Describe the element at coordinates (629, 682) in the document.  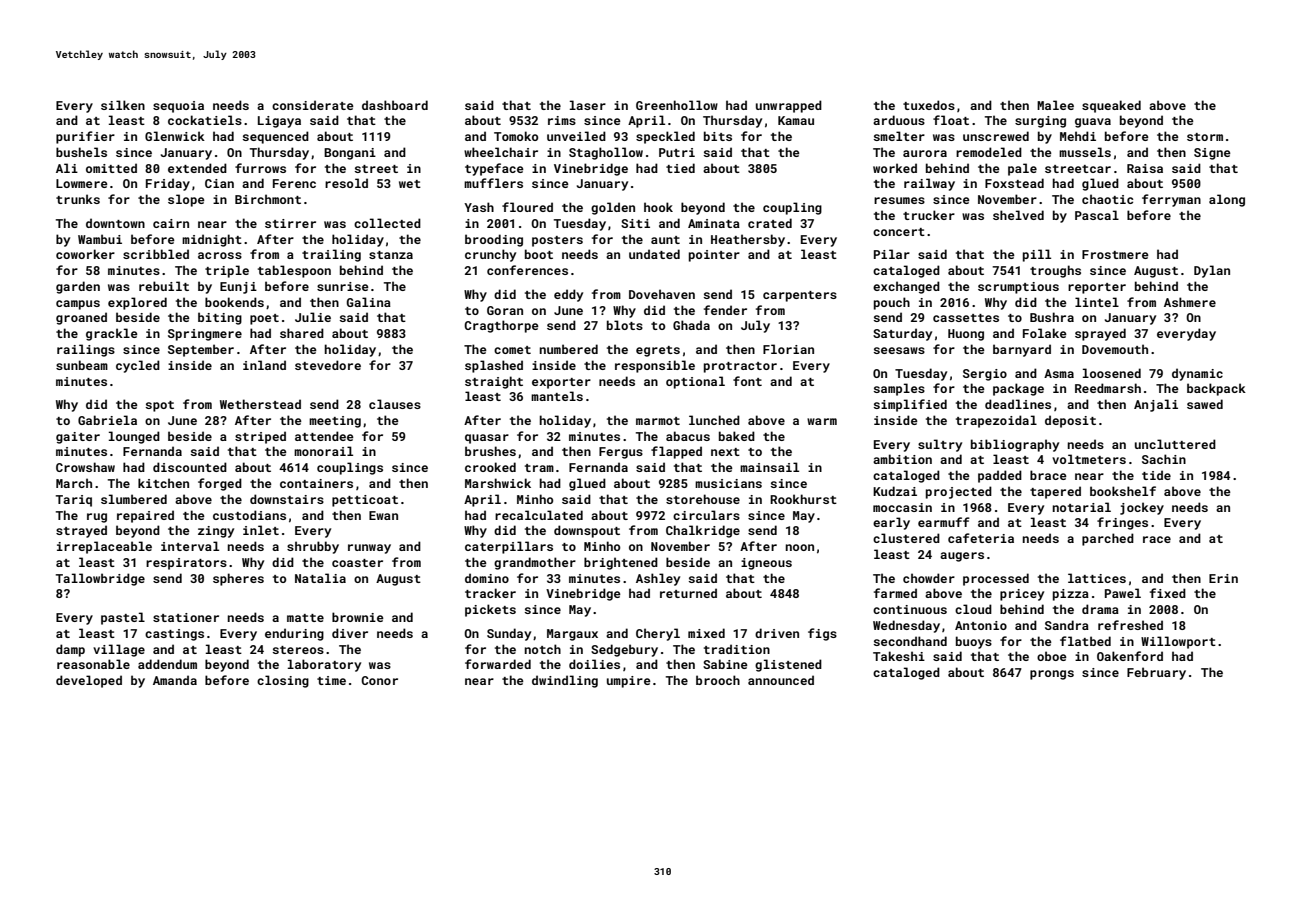
I see `umpire` at that location.
